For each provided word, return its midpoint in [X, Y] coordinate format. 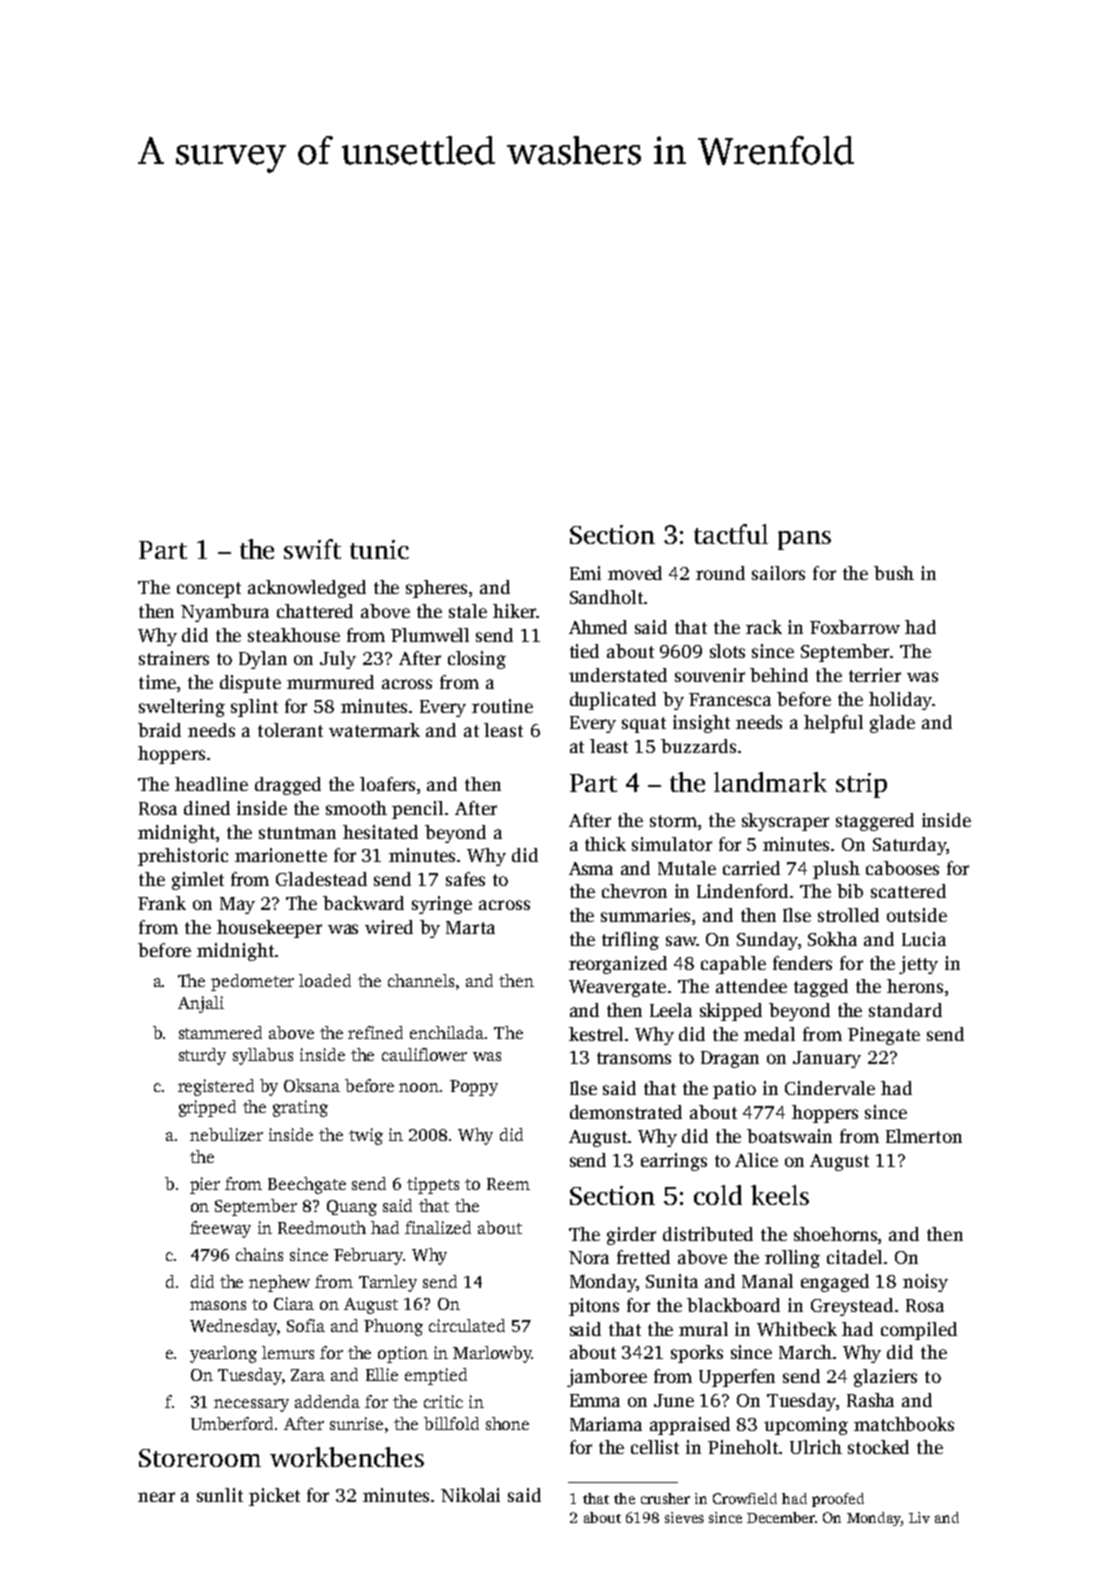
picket [274, 1497]
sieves [684, 1517]
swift [312, 549]
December [781, 1517]
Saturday [909, 846]
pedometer [252, 982]
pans [804, 540]
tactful [731, 534]
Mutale [687, 868]
